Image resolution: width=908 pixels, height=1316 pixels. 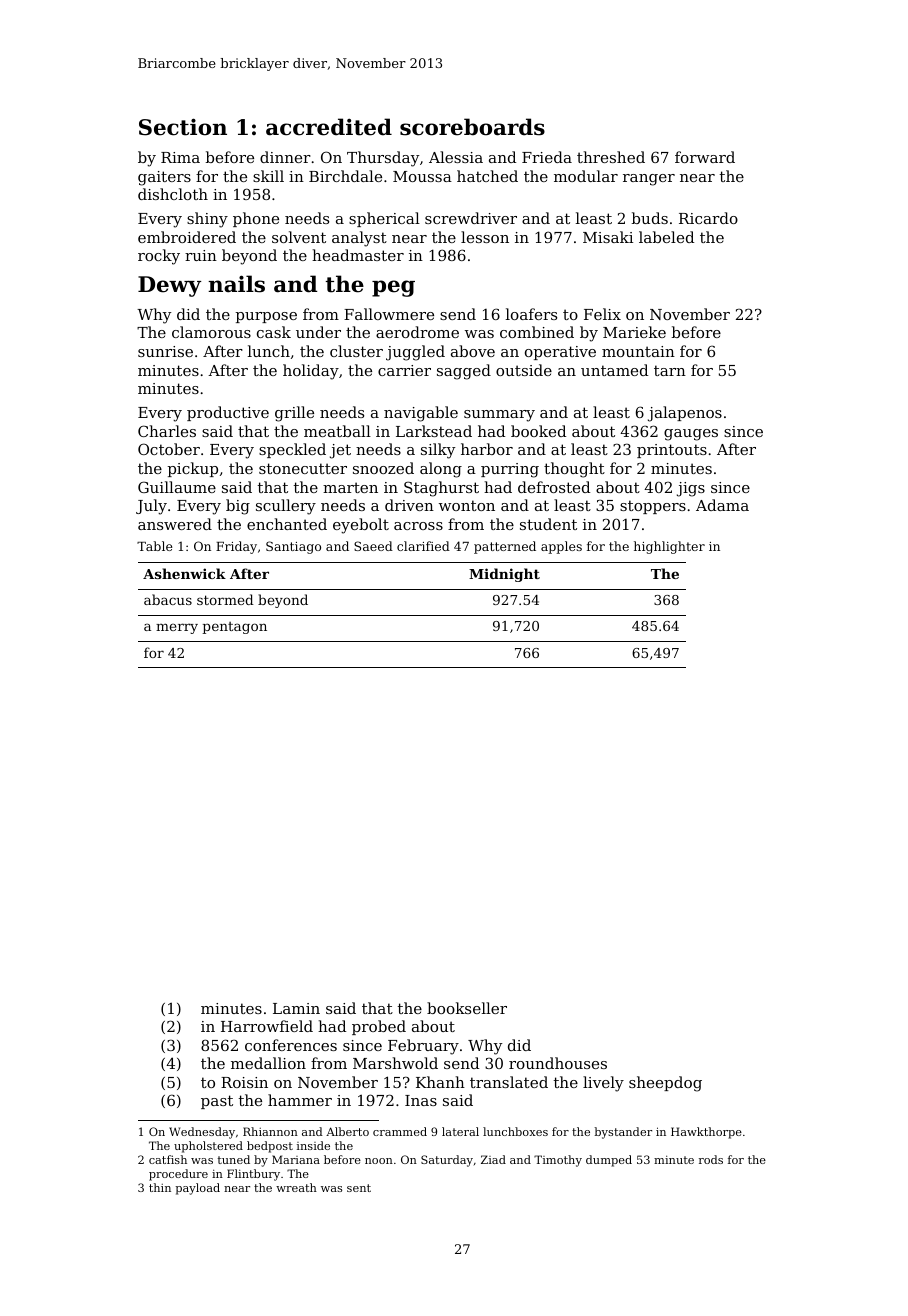 I want to click on Midnight, so click(x=504, y=575).
